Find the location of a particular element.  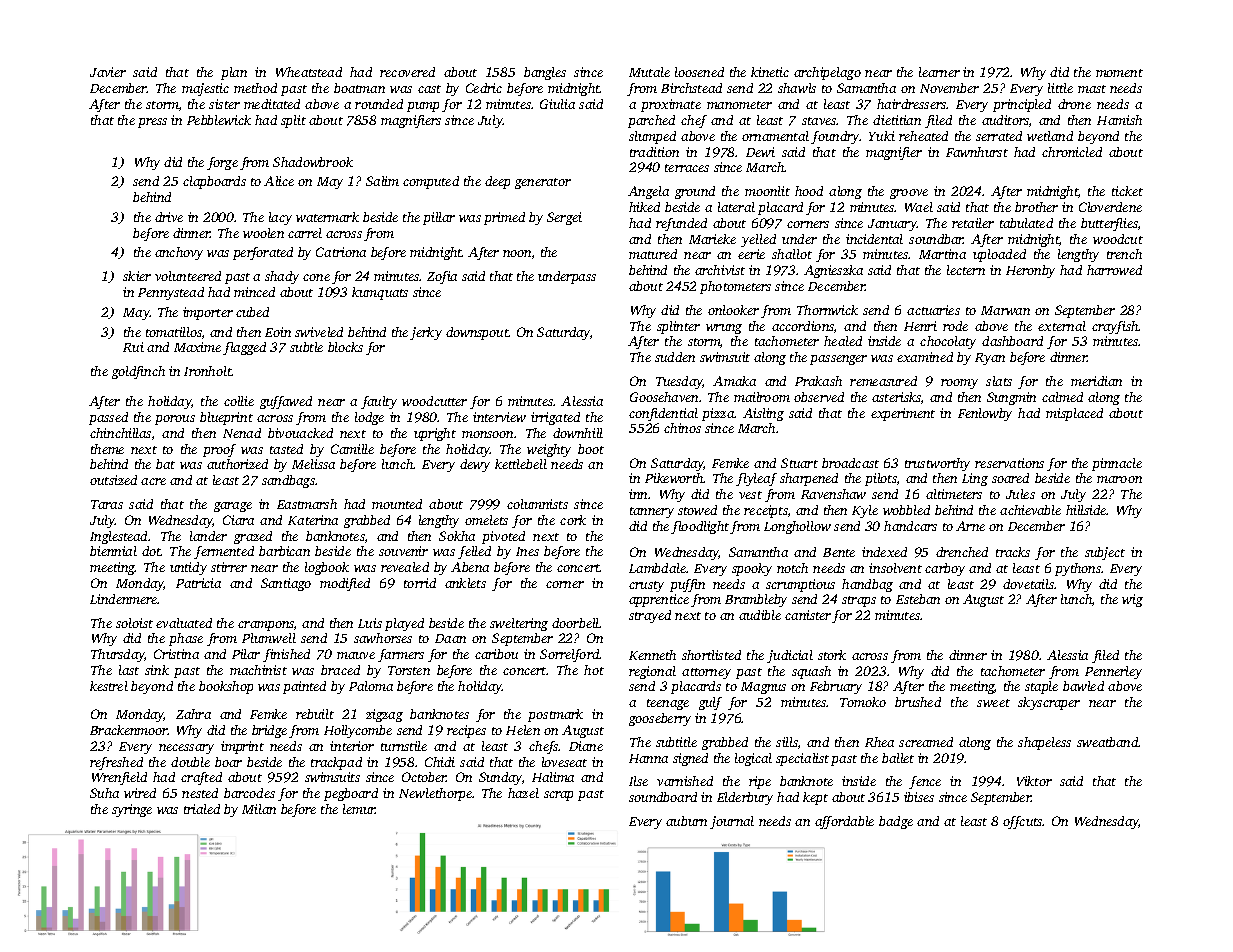

faulty is located at coordinates (379, 402).
